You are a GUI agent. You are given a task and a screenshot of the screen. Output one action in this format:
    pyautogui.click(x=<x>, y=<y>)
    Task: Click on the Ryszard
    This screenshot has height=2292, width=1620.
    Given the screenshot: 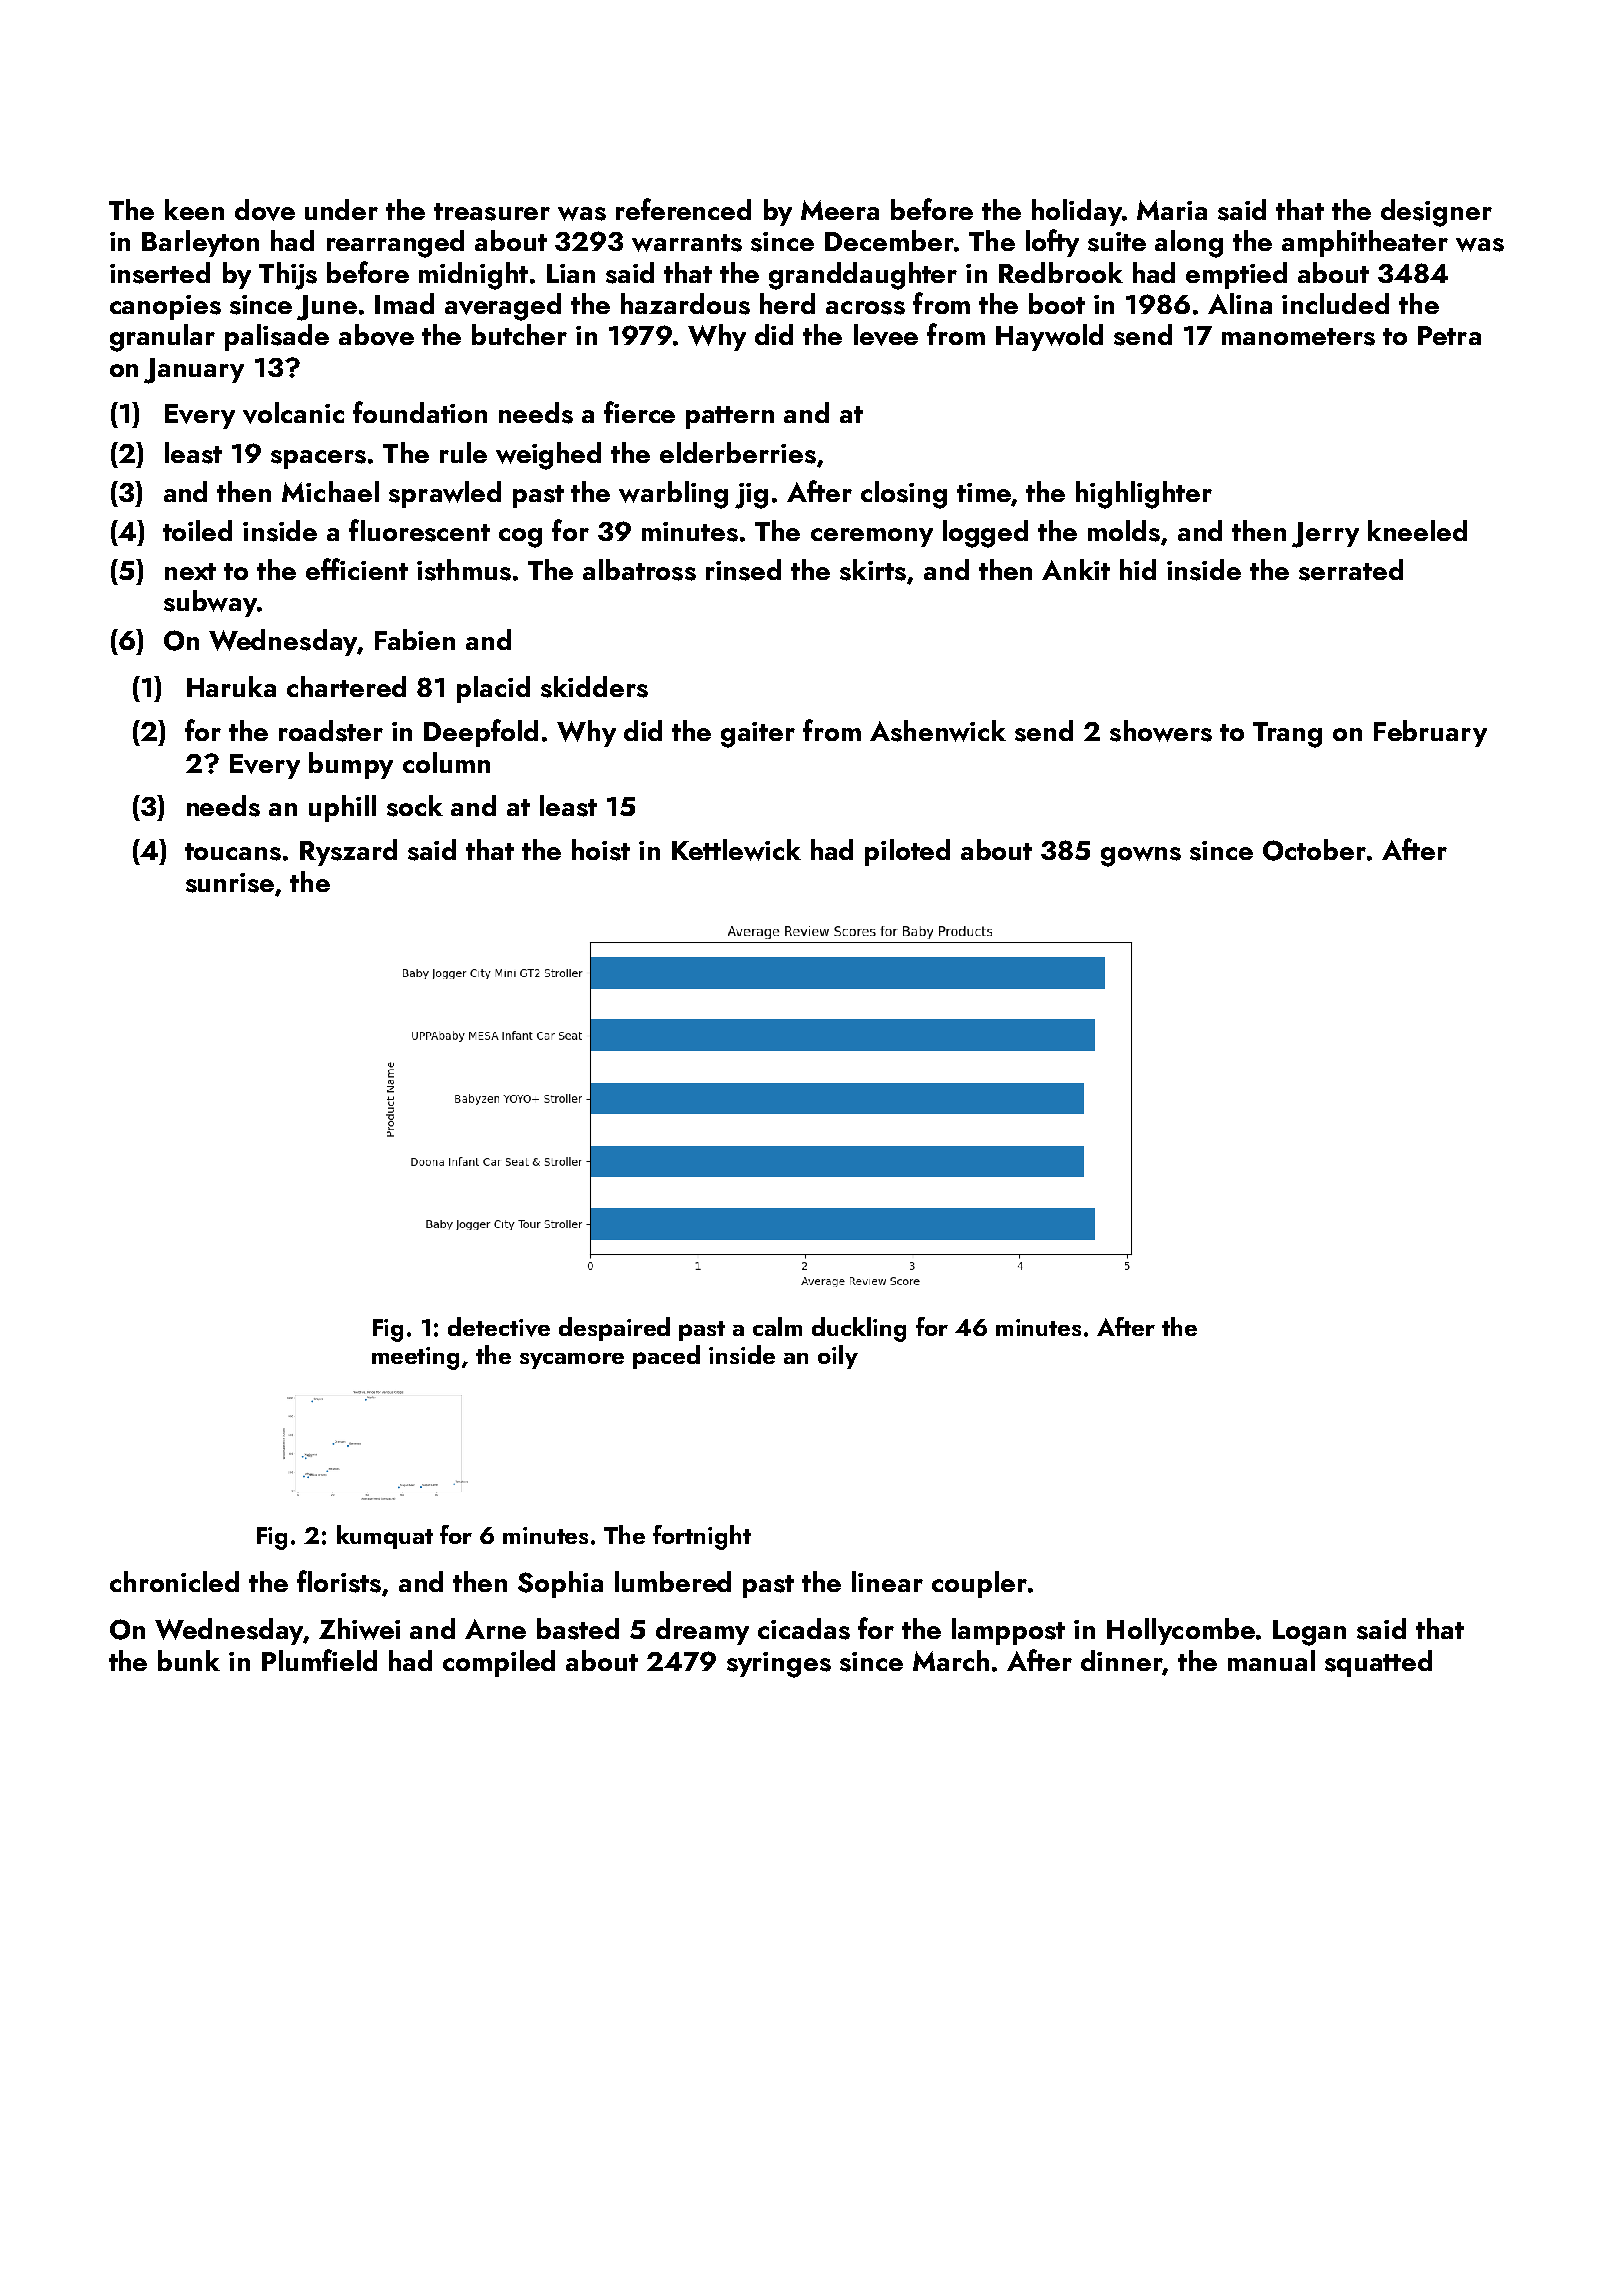 What is the action you would take?
    pyautogui.click(x=348, y=852)
